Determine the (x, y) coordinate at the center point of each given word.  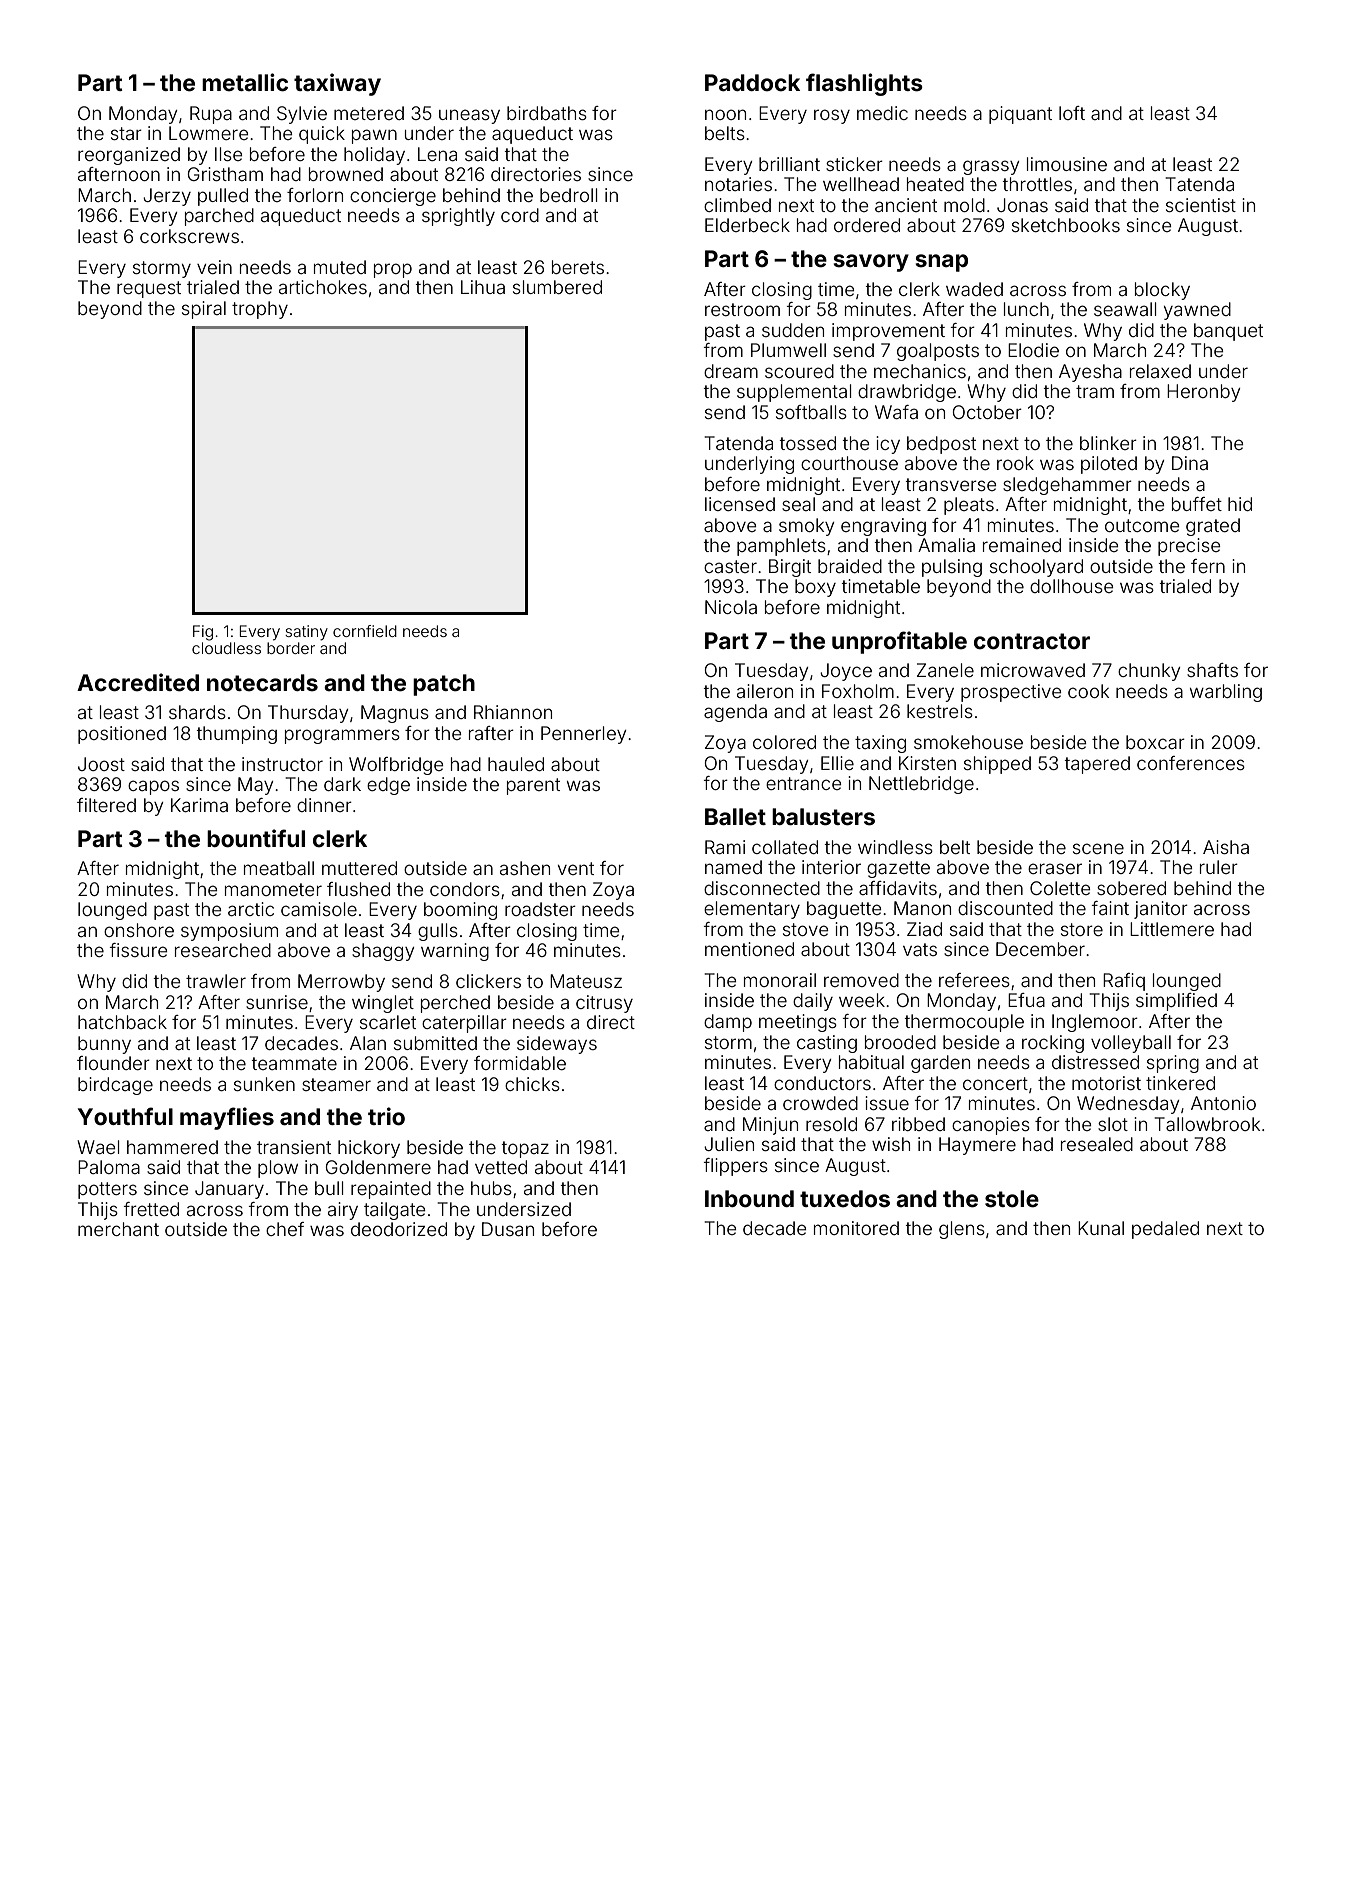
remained (1022, 545)
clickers (488, 981)
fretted (151, 1209)
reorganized (129, 156)
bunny (104, 1045)
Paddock (752, 82)
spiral (204, 310)
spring (1173, 1064)
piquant (1020, 115)
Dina (1190, 463)
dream (731, 371)
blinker (1108, 443)
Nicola (731, 607)
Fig (203, 633)
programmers (342, 736)
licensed (740, 504)
